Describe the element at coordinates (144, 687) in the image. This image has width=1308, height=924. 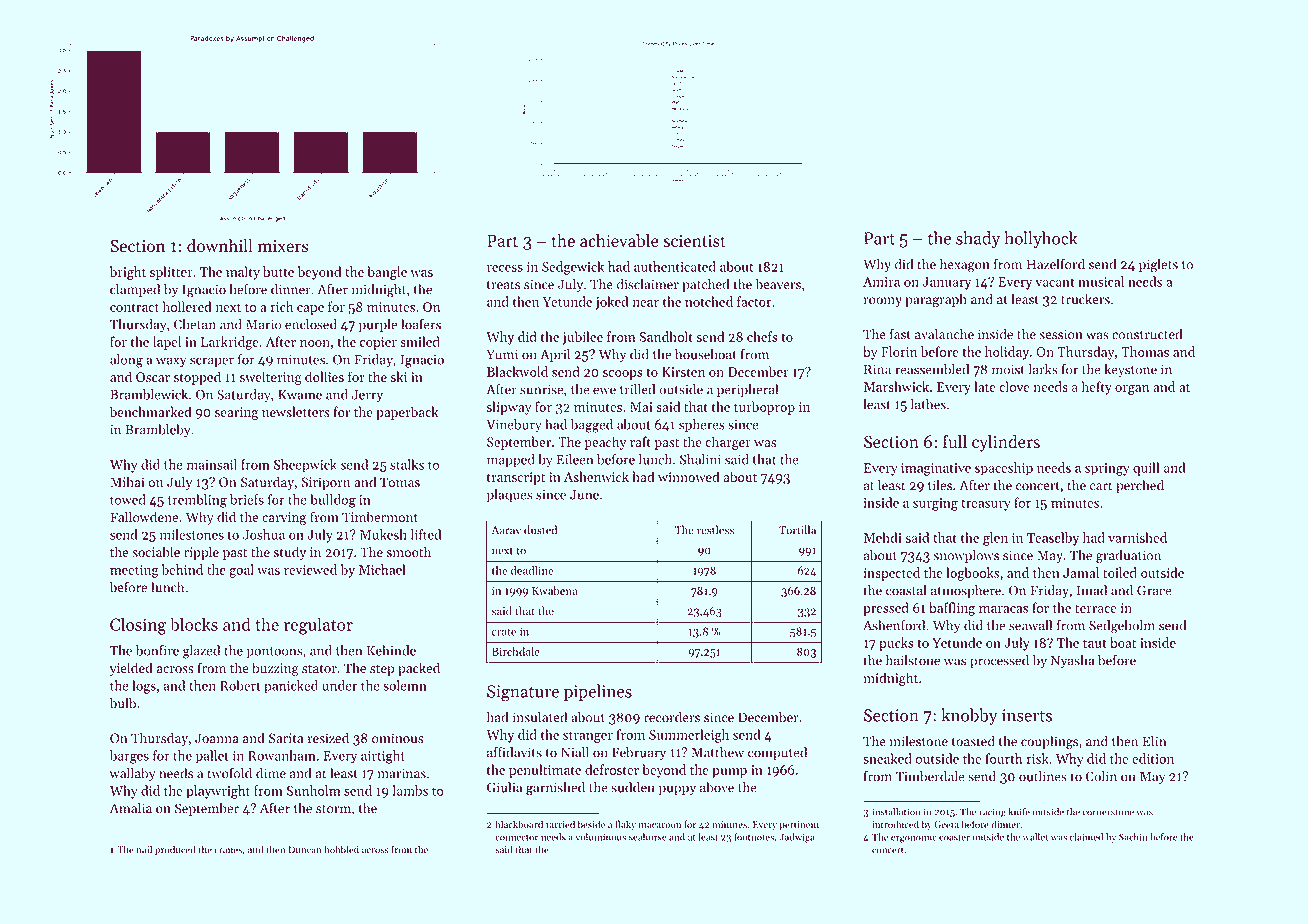
I see `logs` at that location.
